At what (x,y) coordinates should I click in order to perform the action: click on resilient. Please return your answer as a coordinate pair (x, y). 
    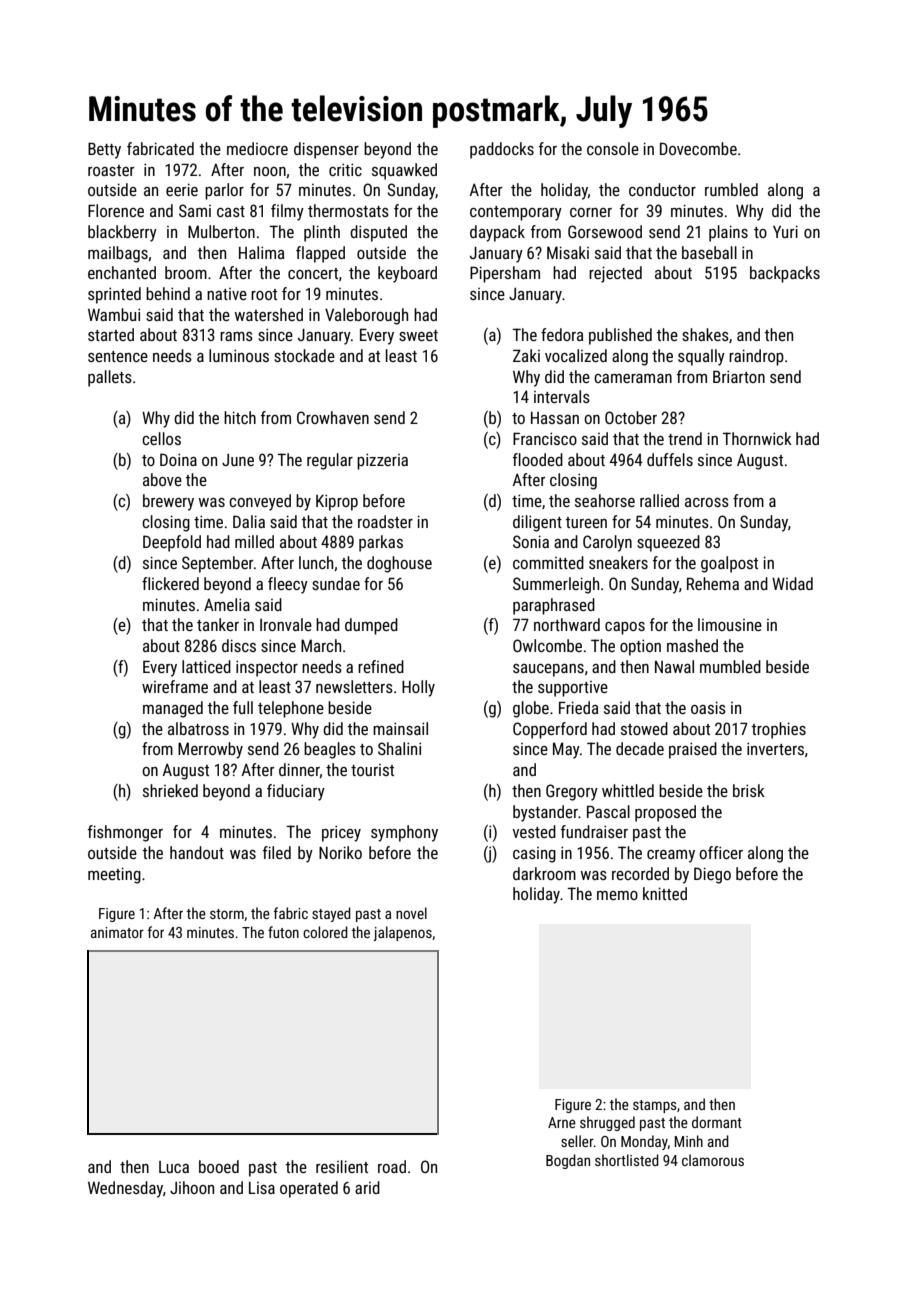
    Looking at the image, I should click on (342, 1166).
